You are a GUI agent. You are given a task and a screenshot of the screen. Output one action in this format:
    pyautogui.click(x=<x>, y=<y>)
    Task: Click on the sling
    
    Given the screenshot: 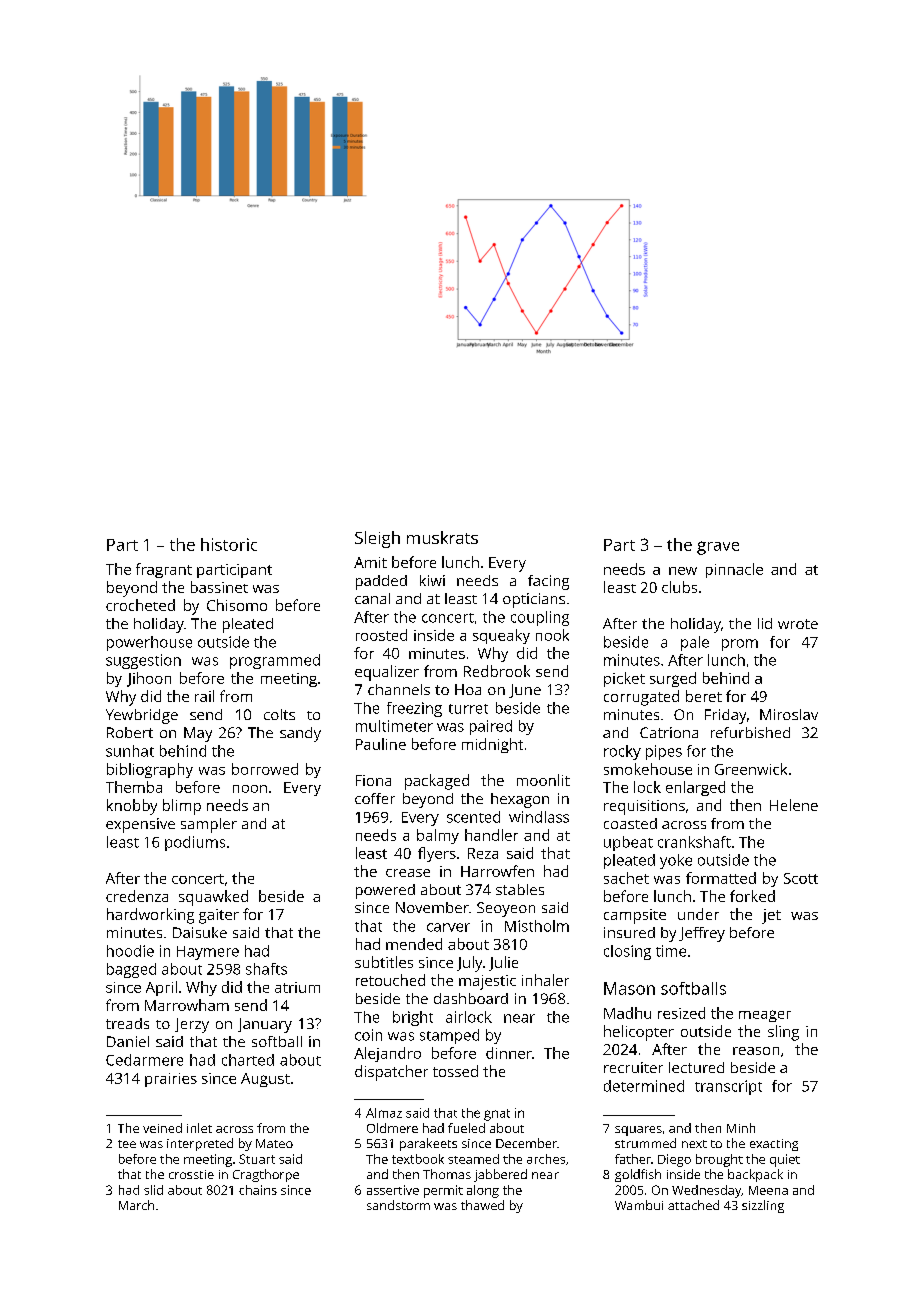 What is the action you would take?
    pyautogui.click(x=783, y=1033)
